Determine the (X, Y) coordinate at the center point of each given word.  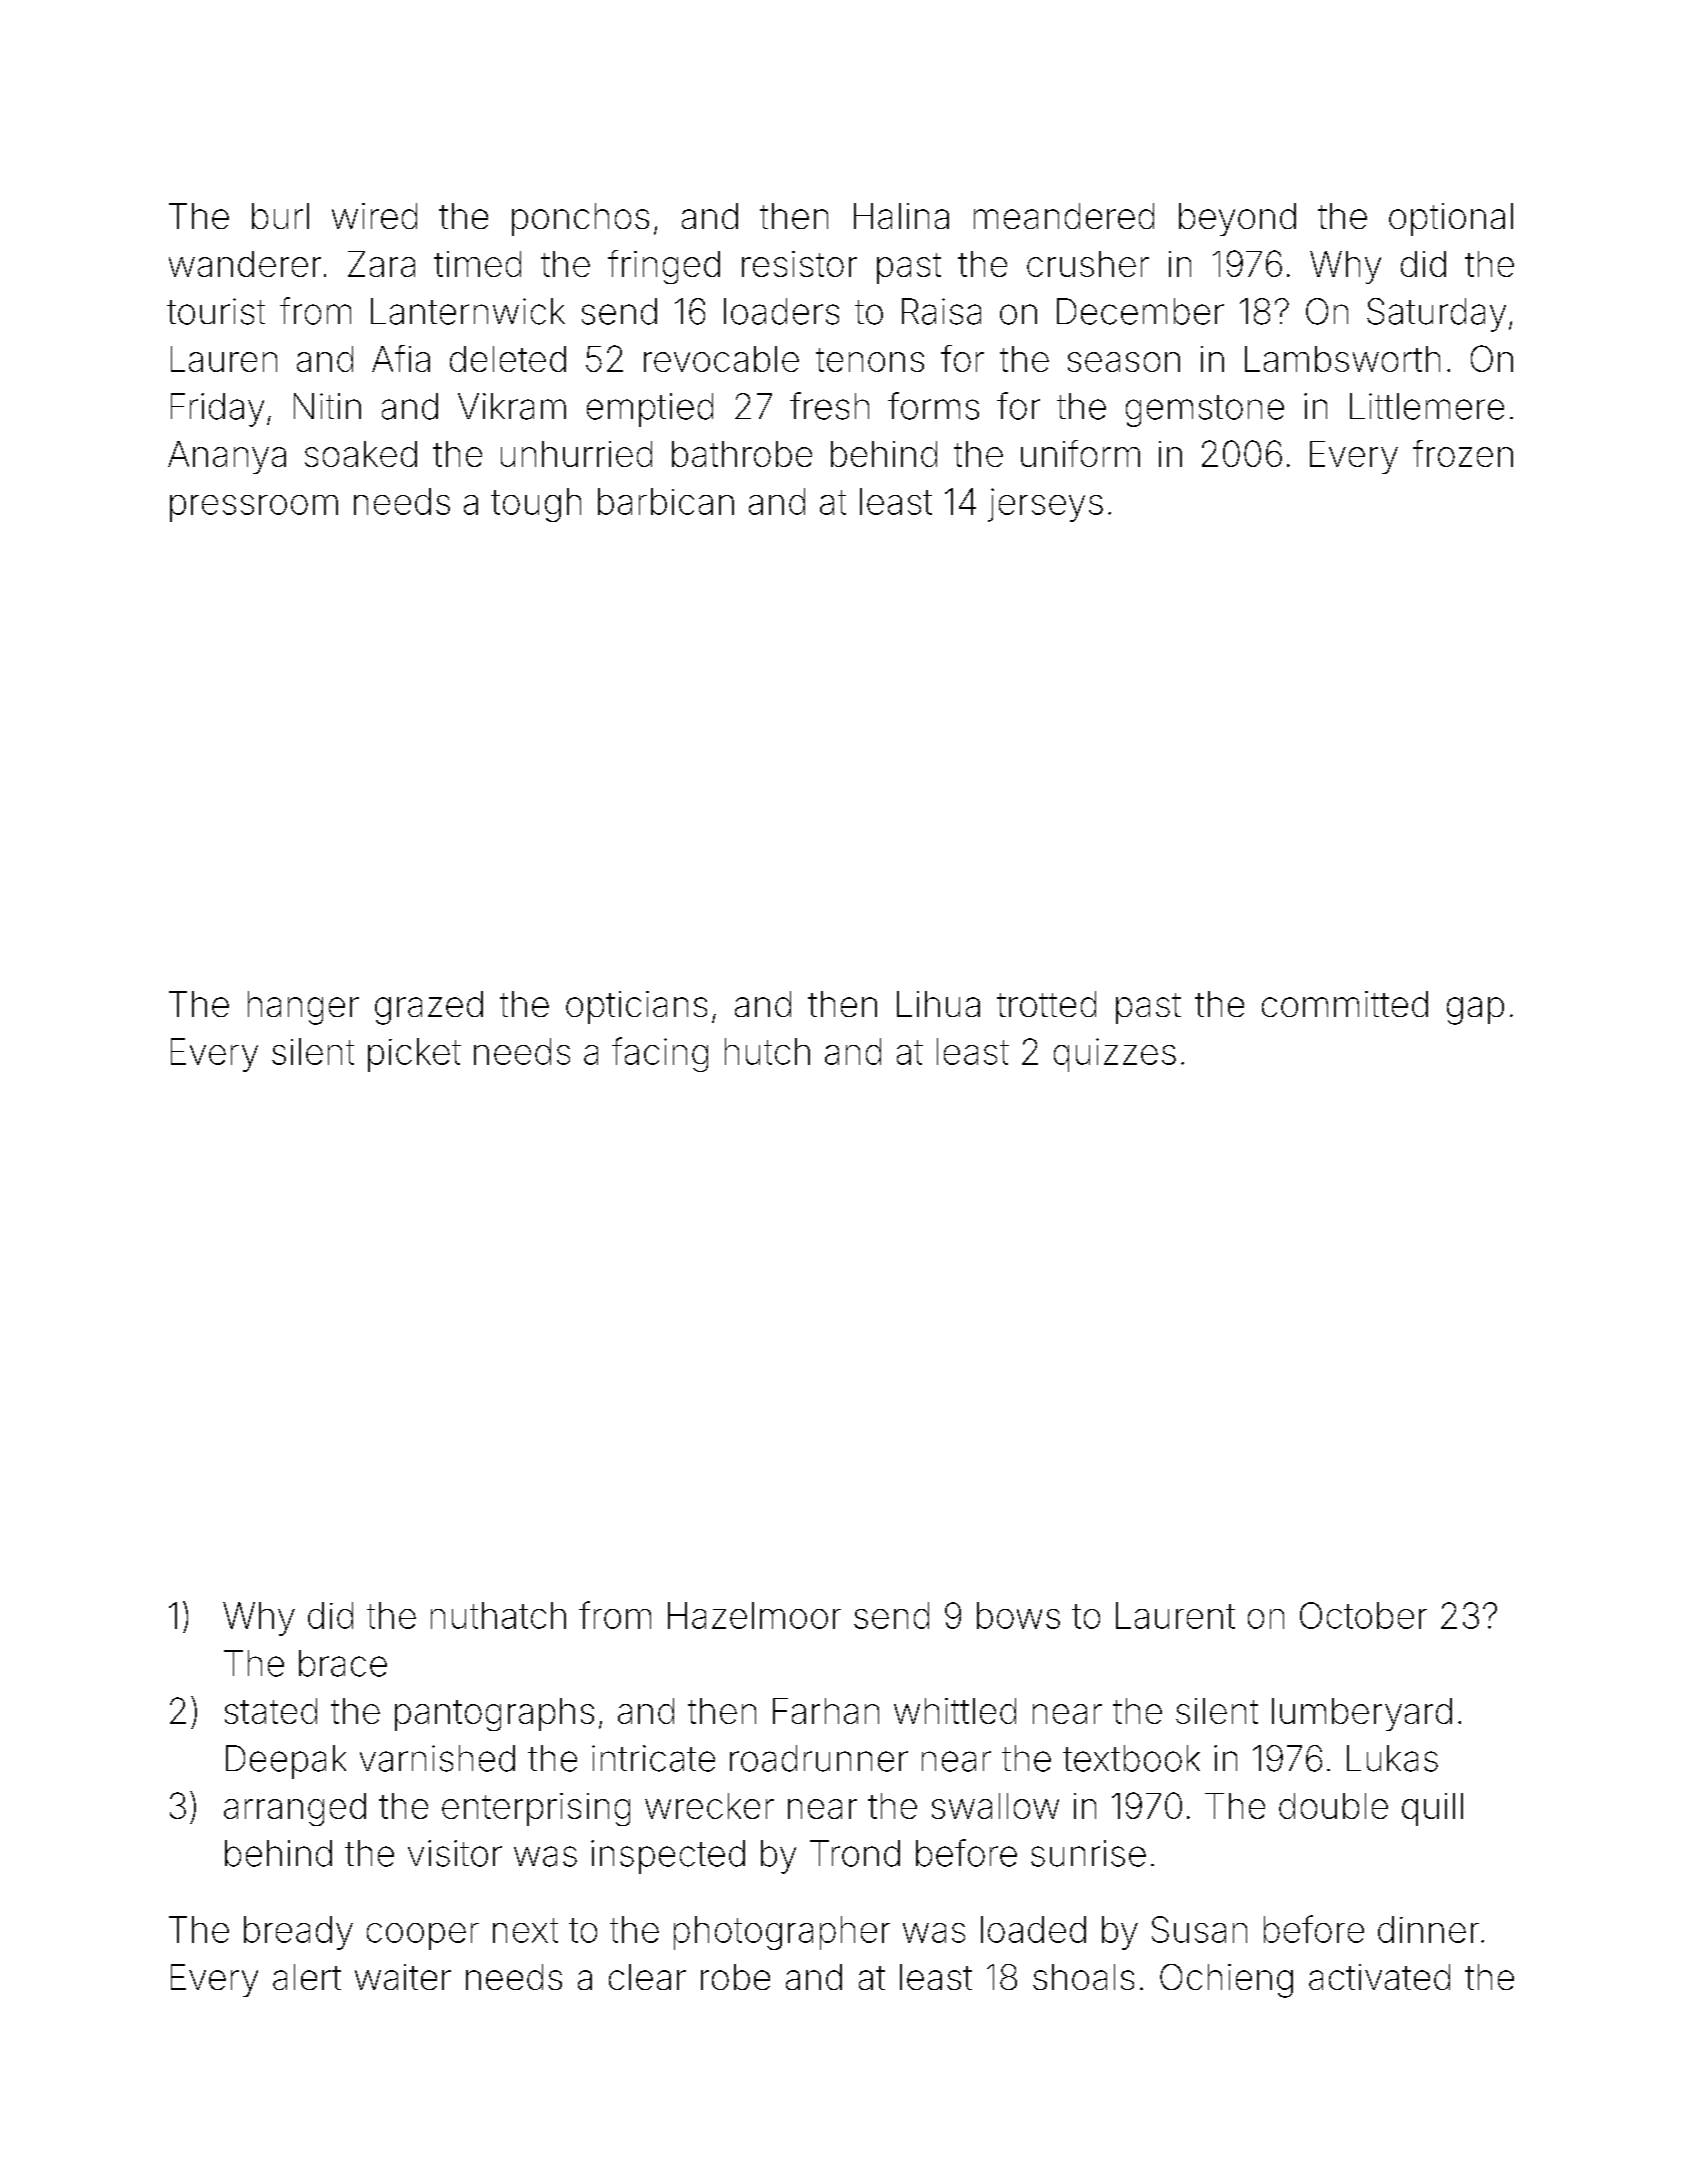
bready (298, 1933)
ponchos (580, 219)
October (1363, 1615)
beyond (1237, 219)
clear (647, 1977)
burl (280, 216)
